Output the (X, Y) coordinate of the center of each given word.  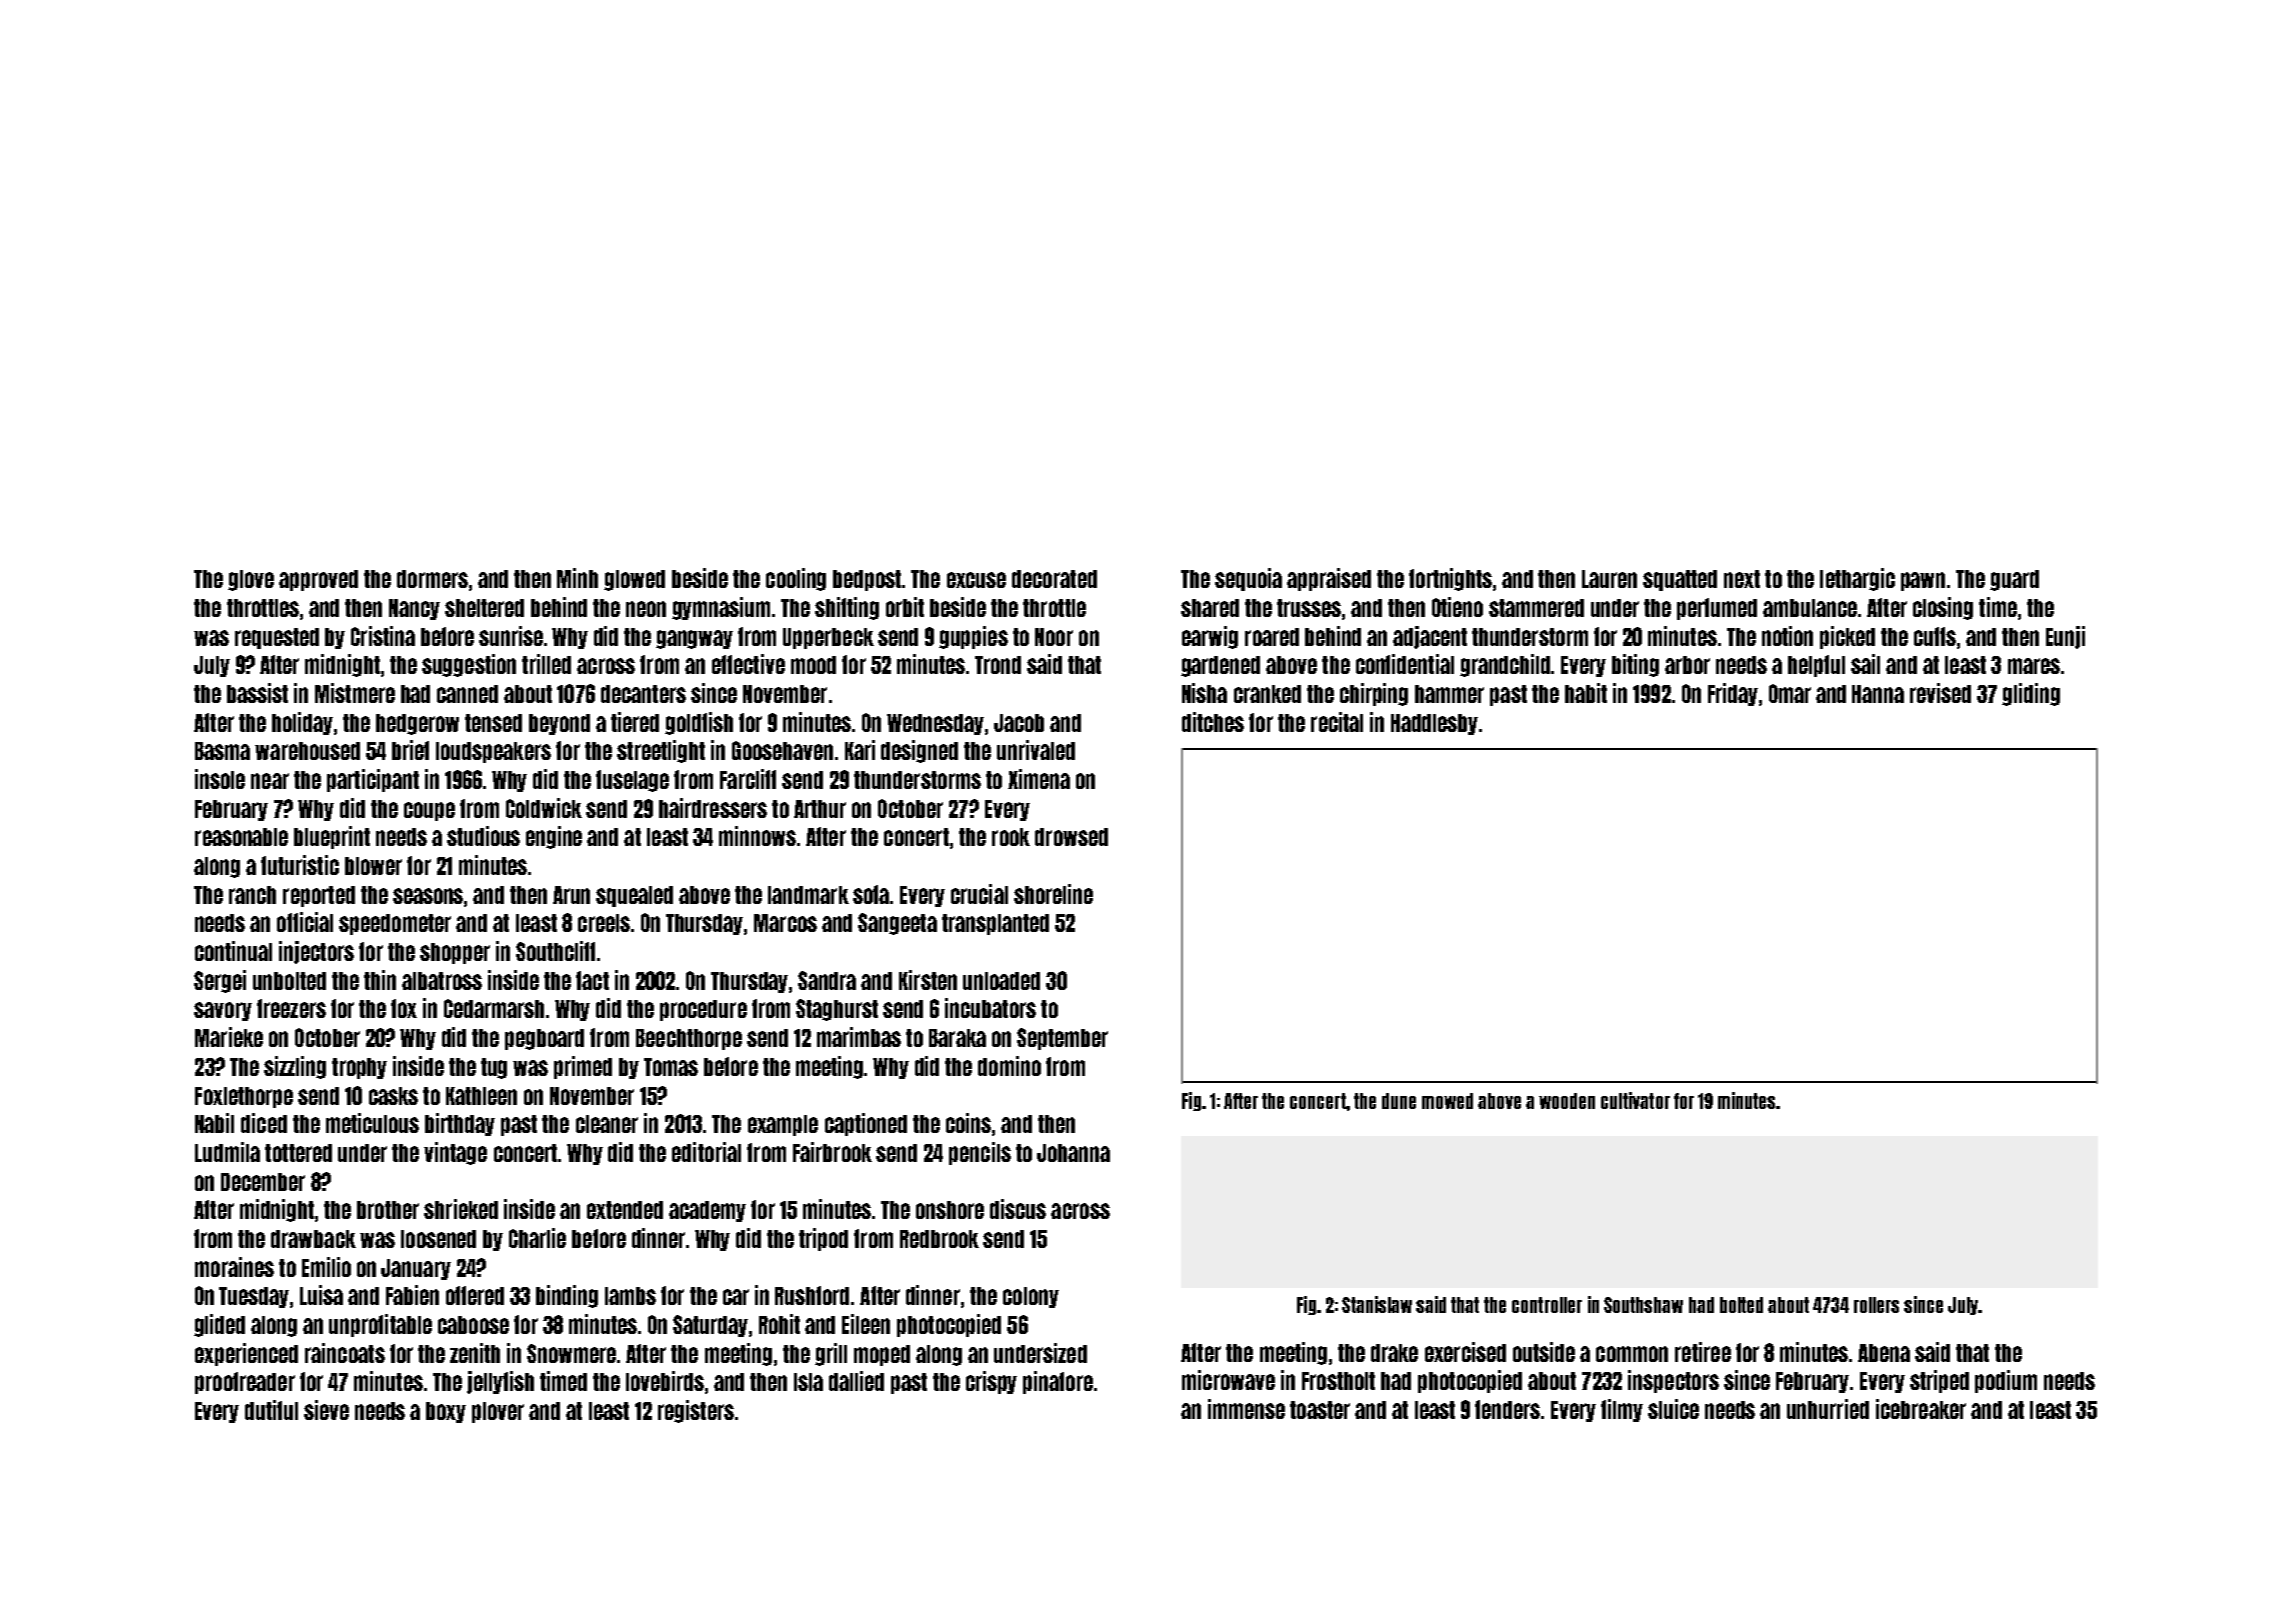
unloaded (1001, 981)
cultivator (1635, 1100)
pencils (980, 1153)
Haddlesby (1434, 724)
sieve (326, 1410)
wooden (1567, 1101)
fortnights (1450, 579)
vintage (455, 1153)
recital (1337, 722)
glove (251, 580)
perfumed (1717, 609)
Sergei (220, 981)
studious (483, 836)
